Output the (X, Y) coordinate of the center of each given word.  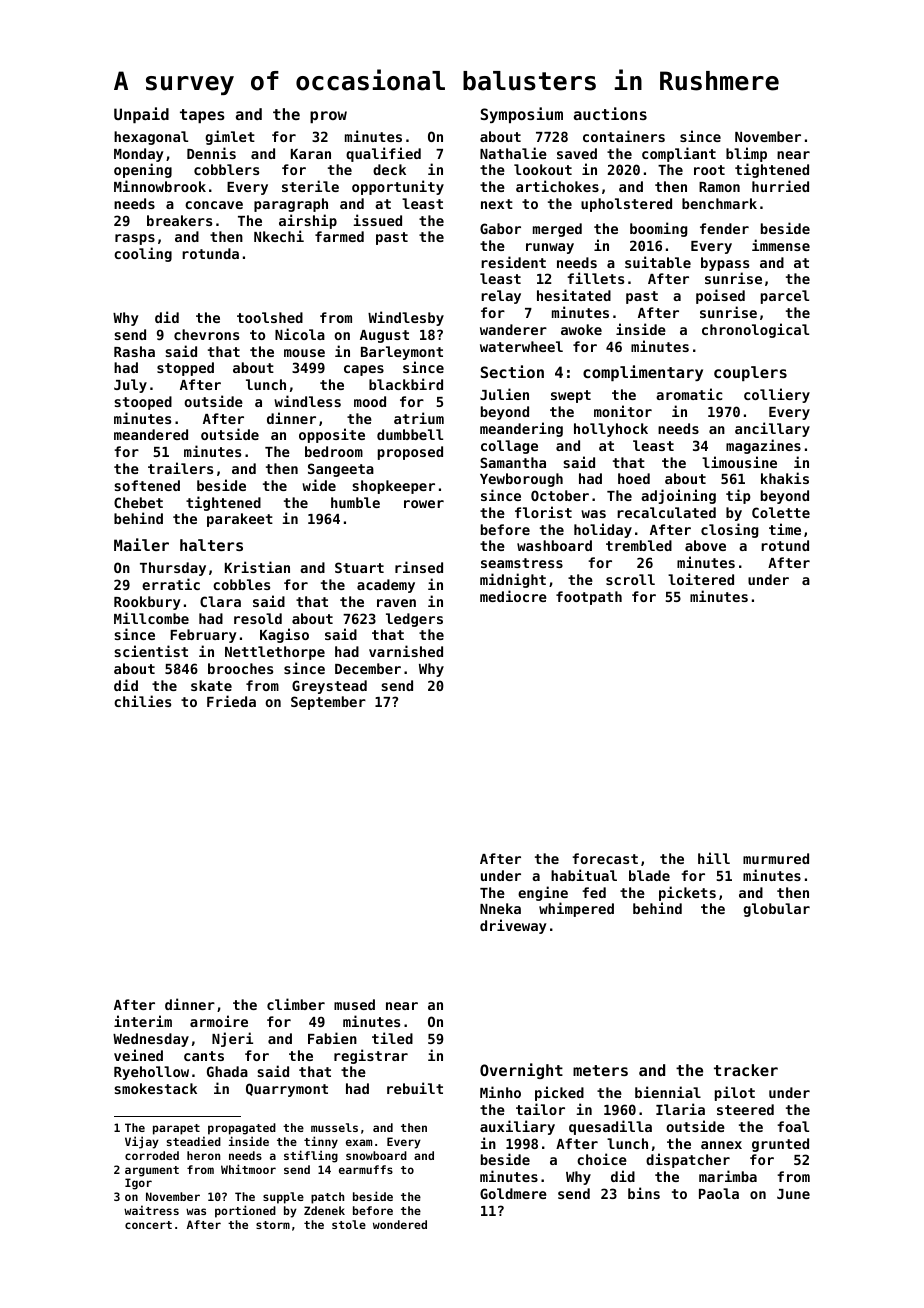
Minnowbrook (160, 186)
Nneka (500, 908)
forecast (605, 858)
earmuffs (366, 1169)
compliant (679, 154)
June (793, 1194)
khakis (785, 478)
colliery (777, 395)
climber (296, 1004)
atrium (419, 418)
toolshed (270, 317)
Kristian (257, 567)
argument (152, 1171)
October (560, 495)
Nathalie (513, 153)
